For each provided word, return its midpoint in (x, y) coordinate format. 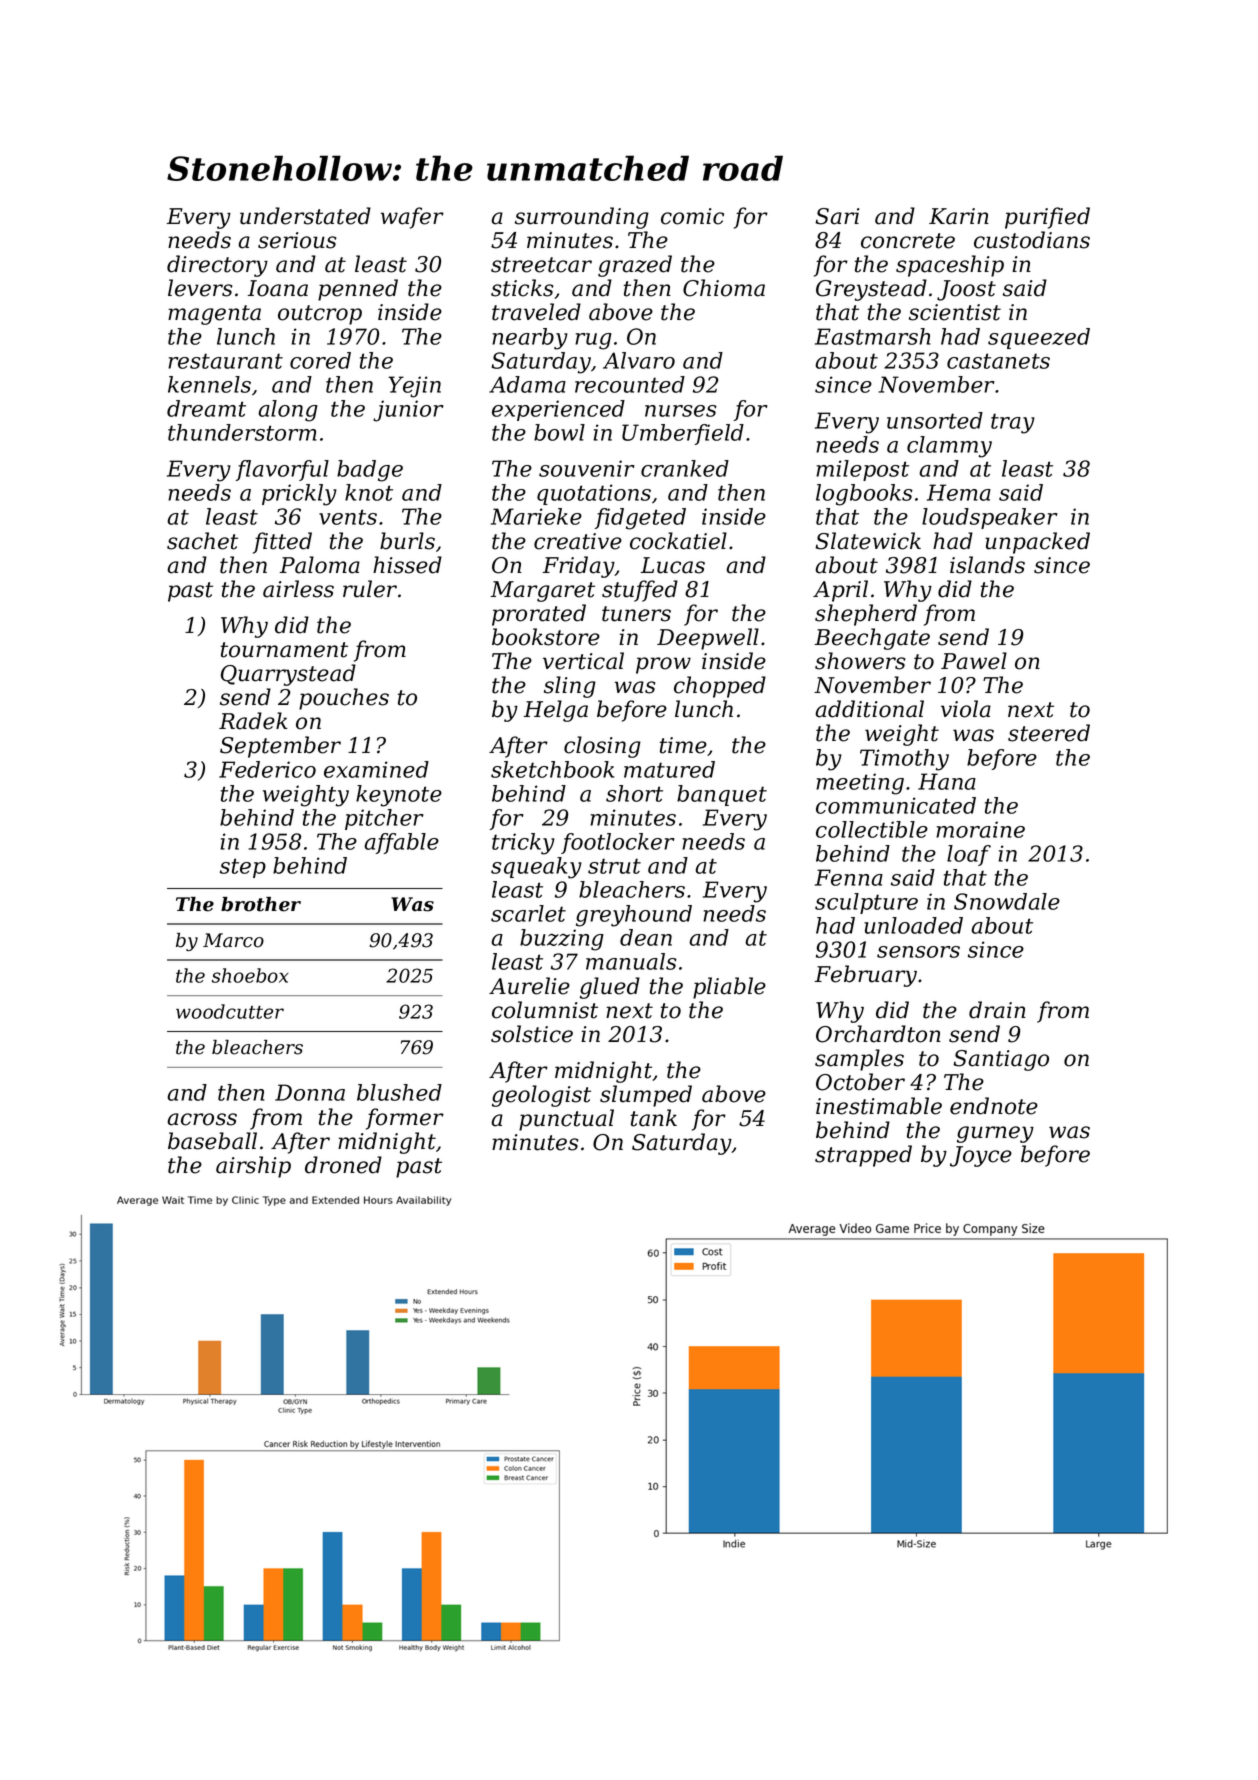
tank (654, 1118)
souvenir (587, 468)
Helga (556, 711)
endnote (994, 1106)
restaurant (225, 361)
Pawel (974, 661)
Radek (253, 721)
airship (253, 1167)
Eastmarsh (873, 336)
